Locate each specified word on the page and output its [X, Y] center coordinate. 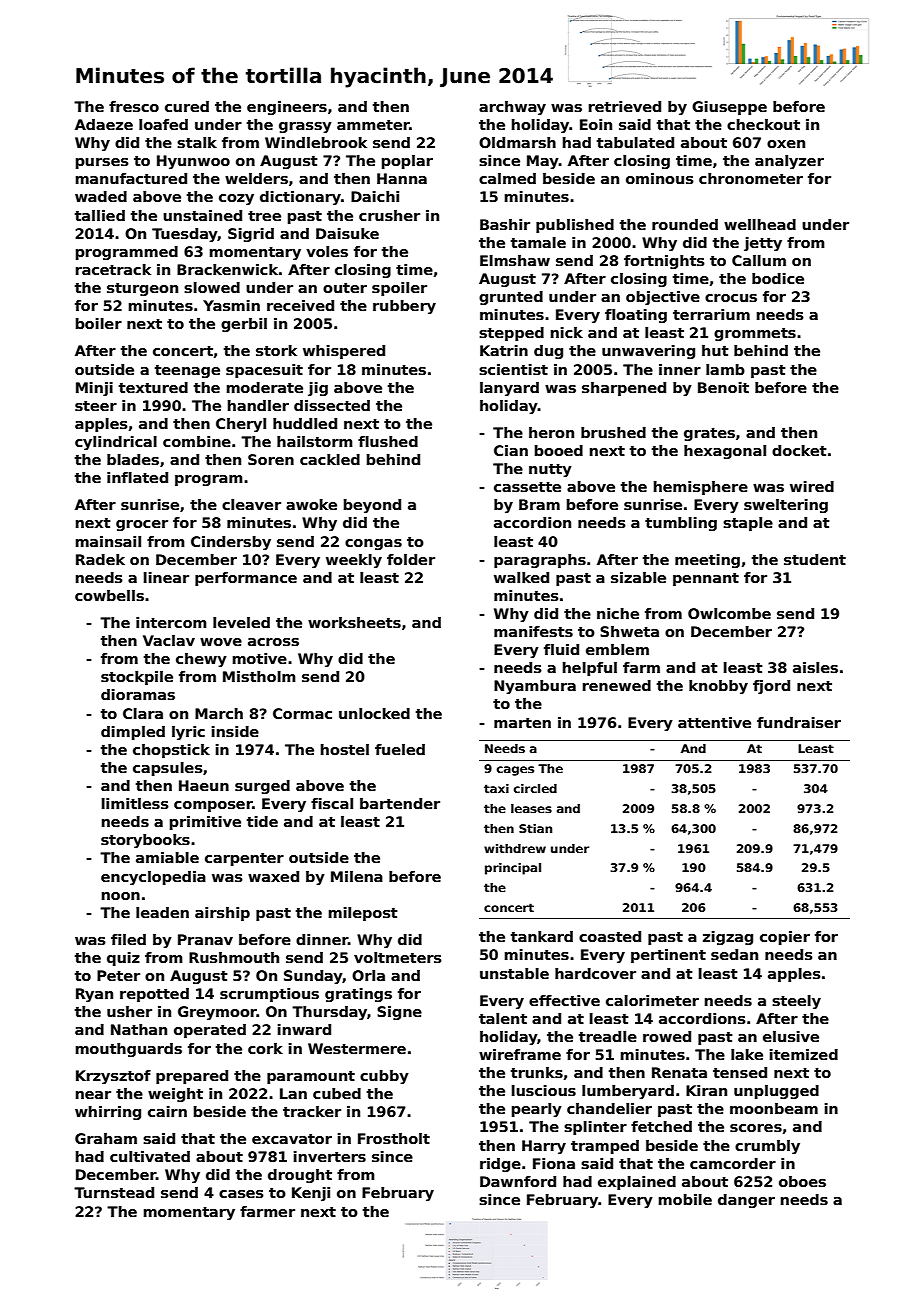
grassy [305, 127]
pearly [537, 1110]
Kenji [311, 1194]
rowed [667, 1036]
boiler [99, 323]
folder [411, 559]
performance [246, 579]
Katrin [504, 350]
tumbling [681, 524]
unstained [202, 215]
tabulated [635, 142]
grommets [755, 334]
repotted [154, 995]
